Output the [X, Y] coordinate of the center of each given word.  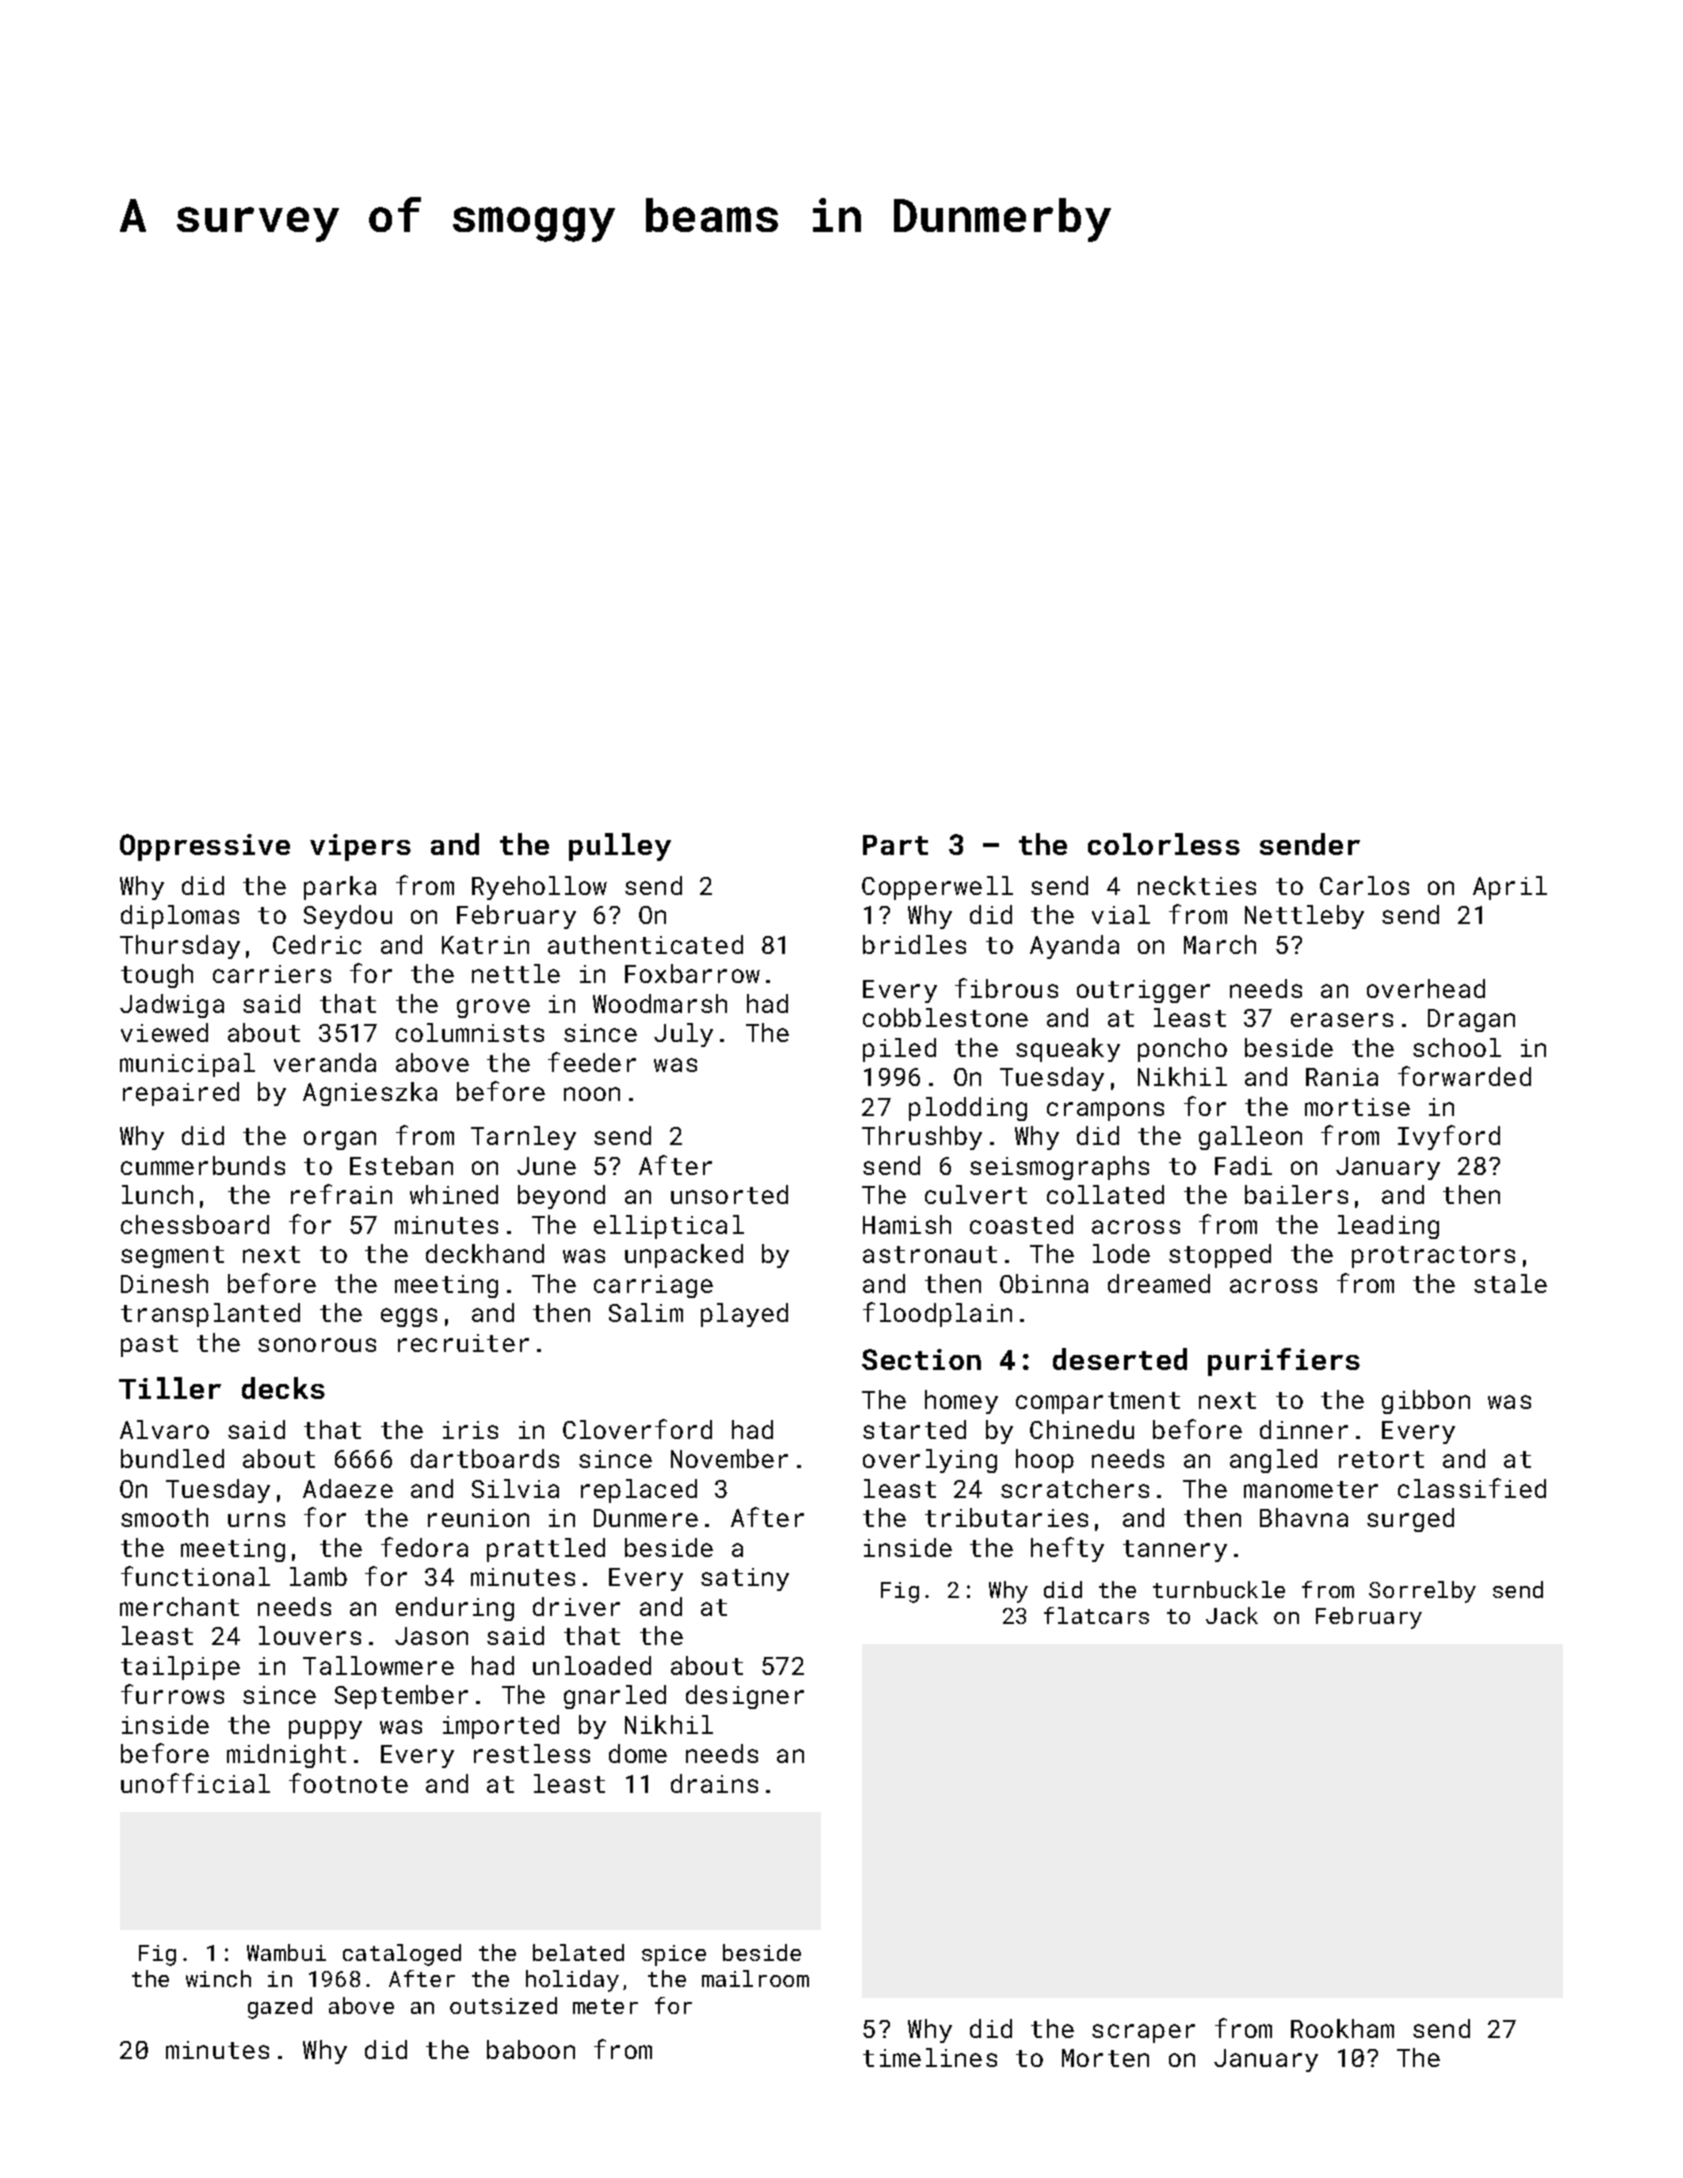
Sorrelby [1422, 1592]
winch [218, 1978]
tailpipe [180, 1668]
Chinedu [1082, 1429]
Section [921, 1359]
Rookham [1342, 2028]
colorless [1164, 844]
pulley [620, 847]
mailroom [755, 1978]
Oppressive [205, 847]
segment [172, 1257]
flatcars [1096, 1615]
